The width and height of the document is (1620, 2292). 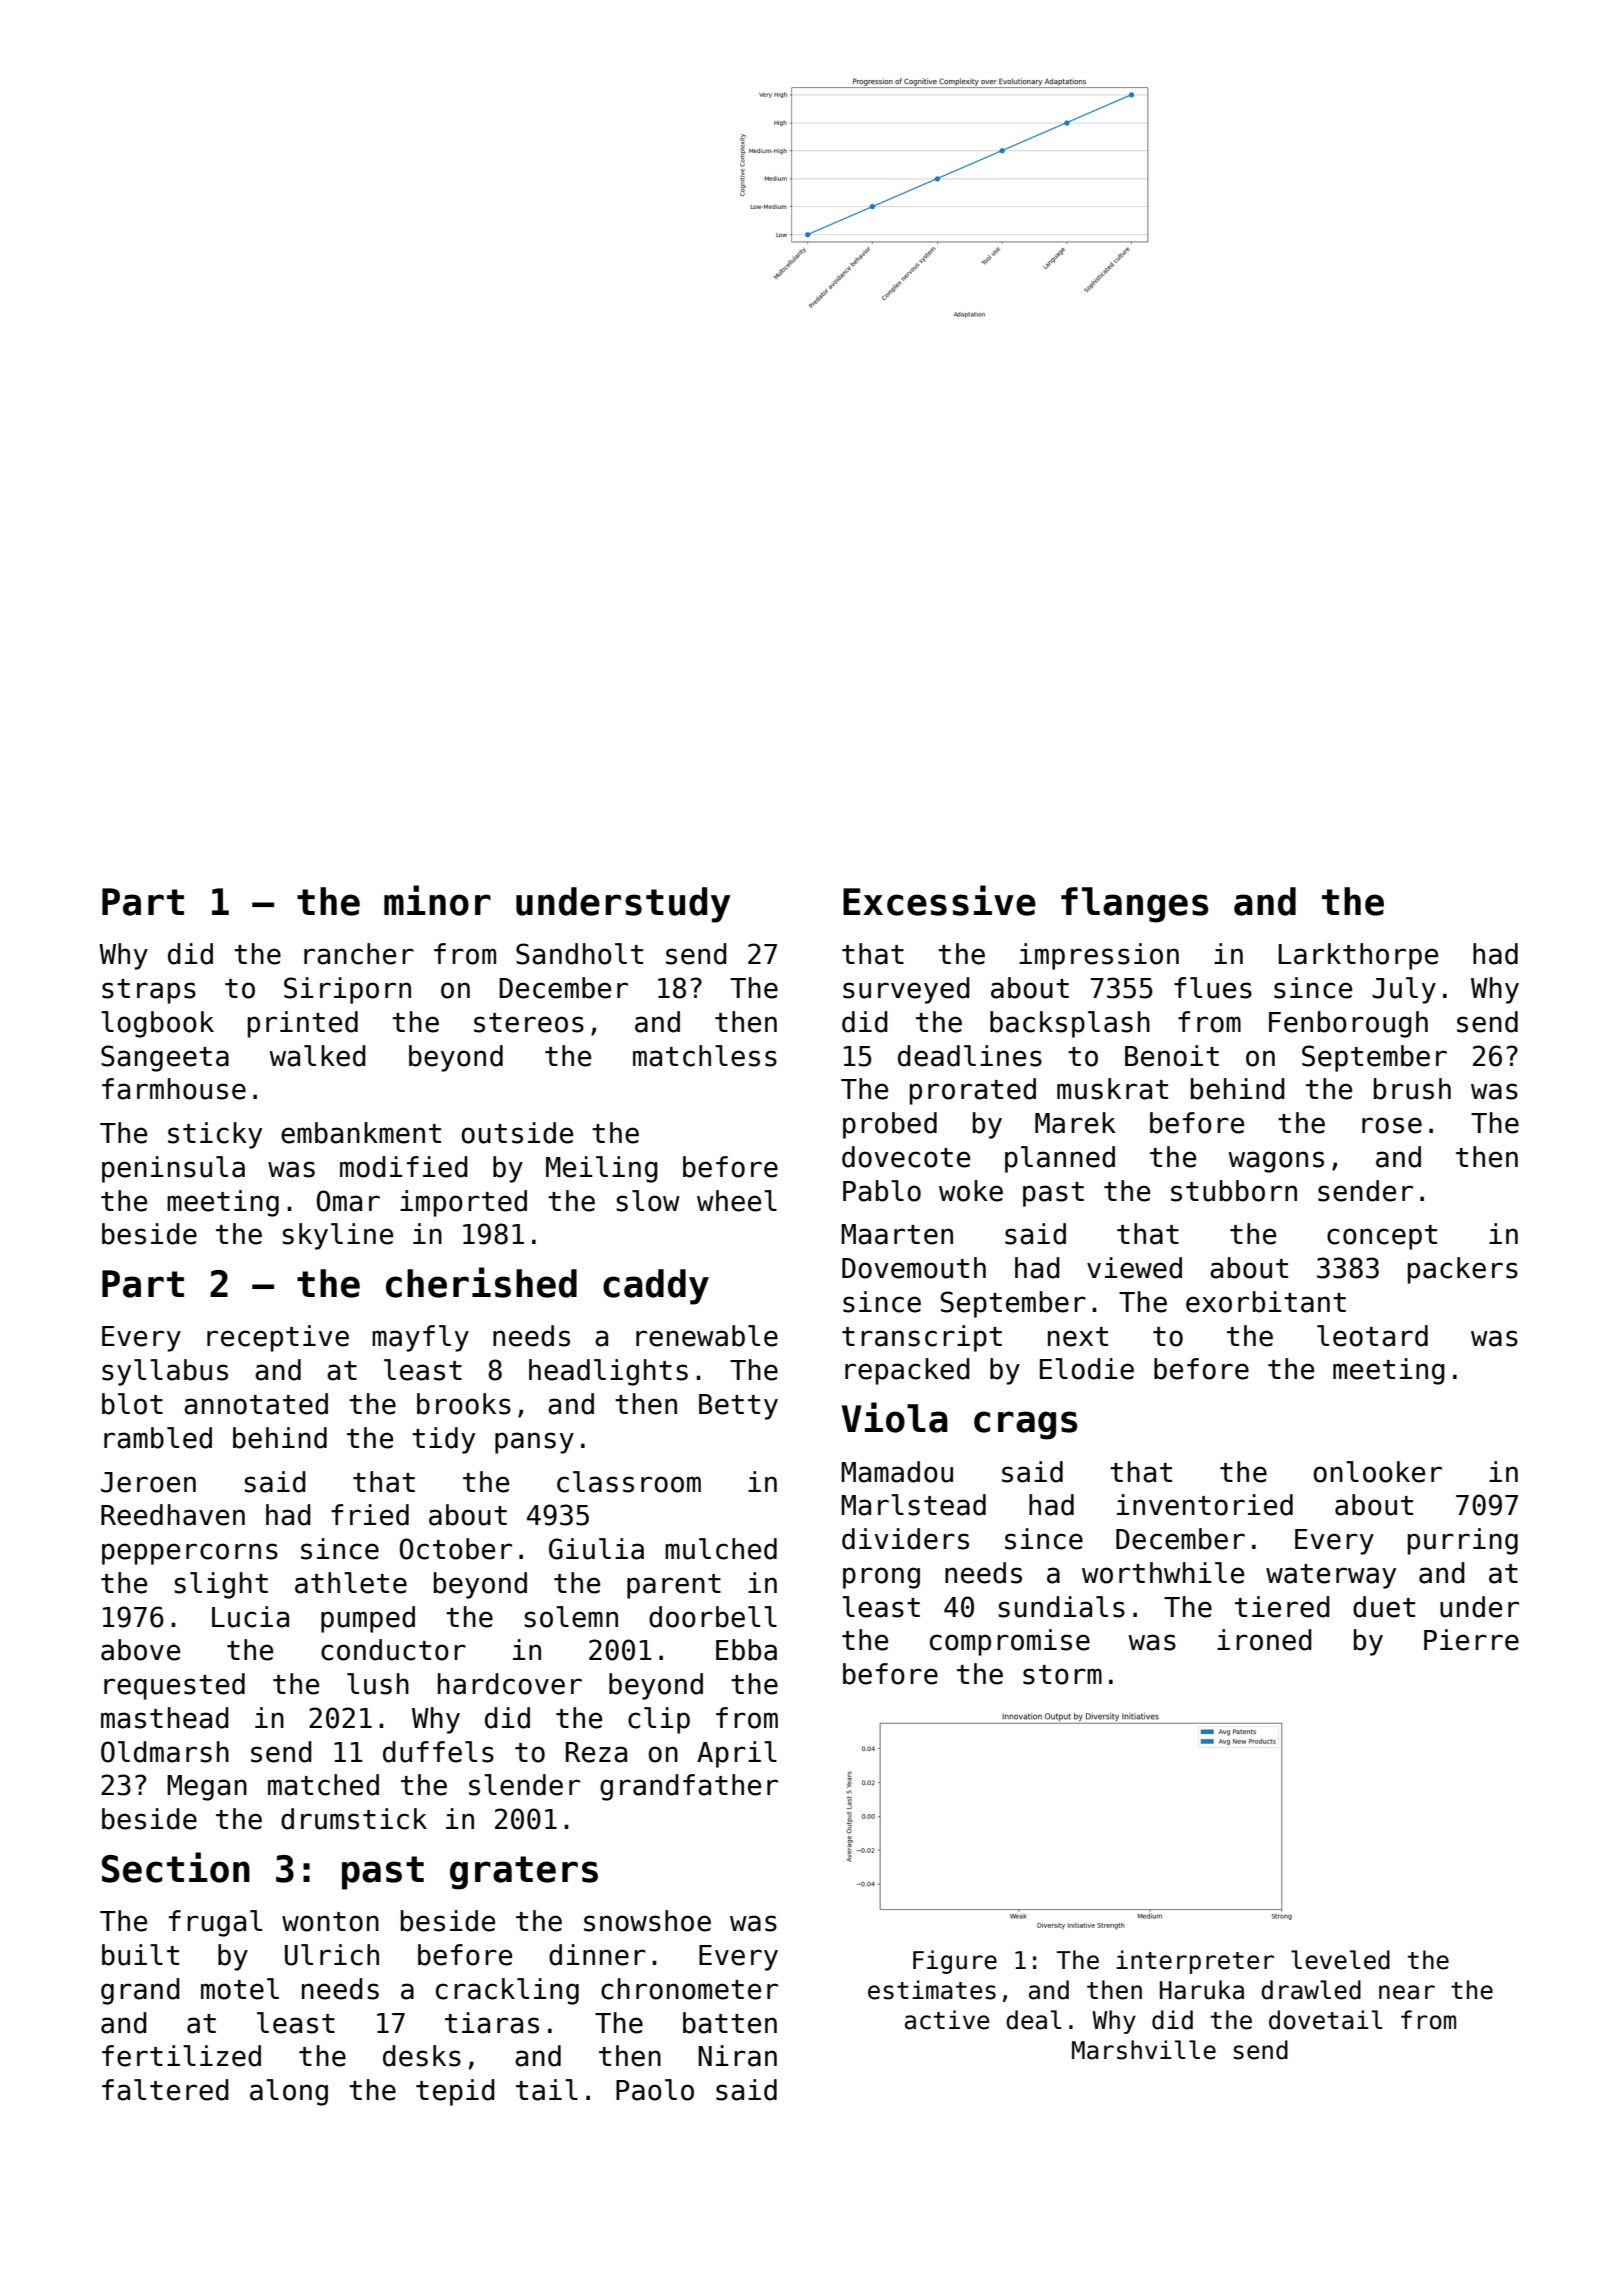 What do you see at coordinates (437, 900) in the document?
I see `minor` at bounding box center [437, 900].
